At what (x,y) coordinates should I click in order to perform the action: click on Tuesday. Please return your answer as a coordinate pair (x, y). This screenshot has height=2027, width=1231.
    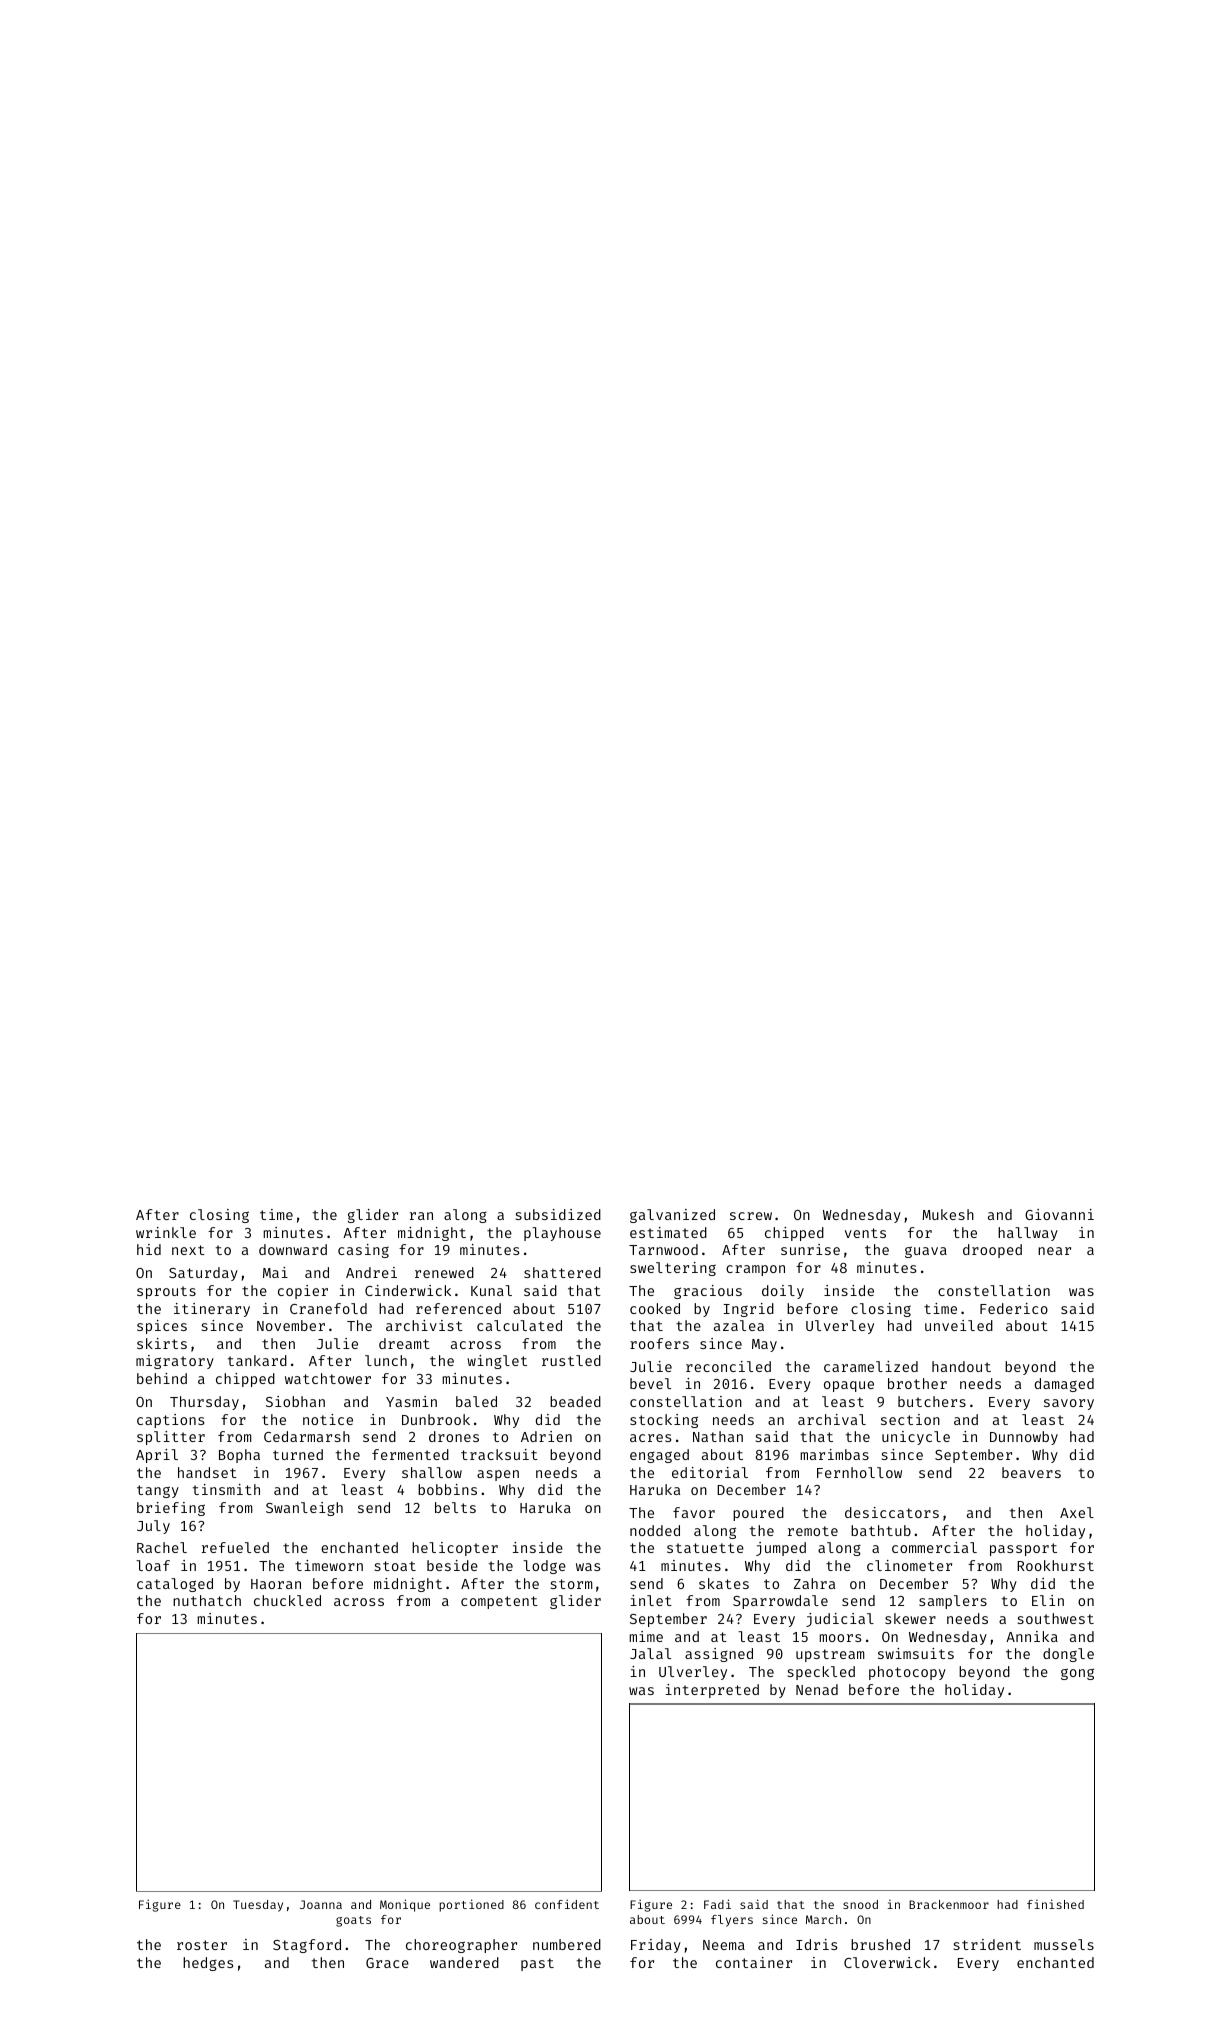
    Looking at the image, I should click on (258, 1906).
